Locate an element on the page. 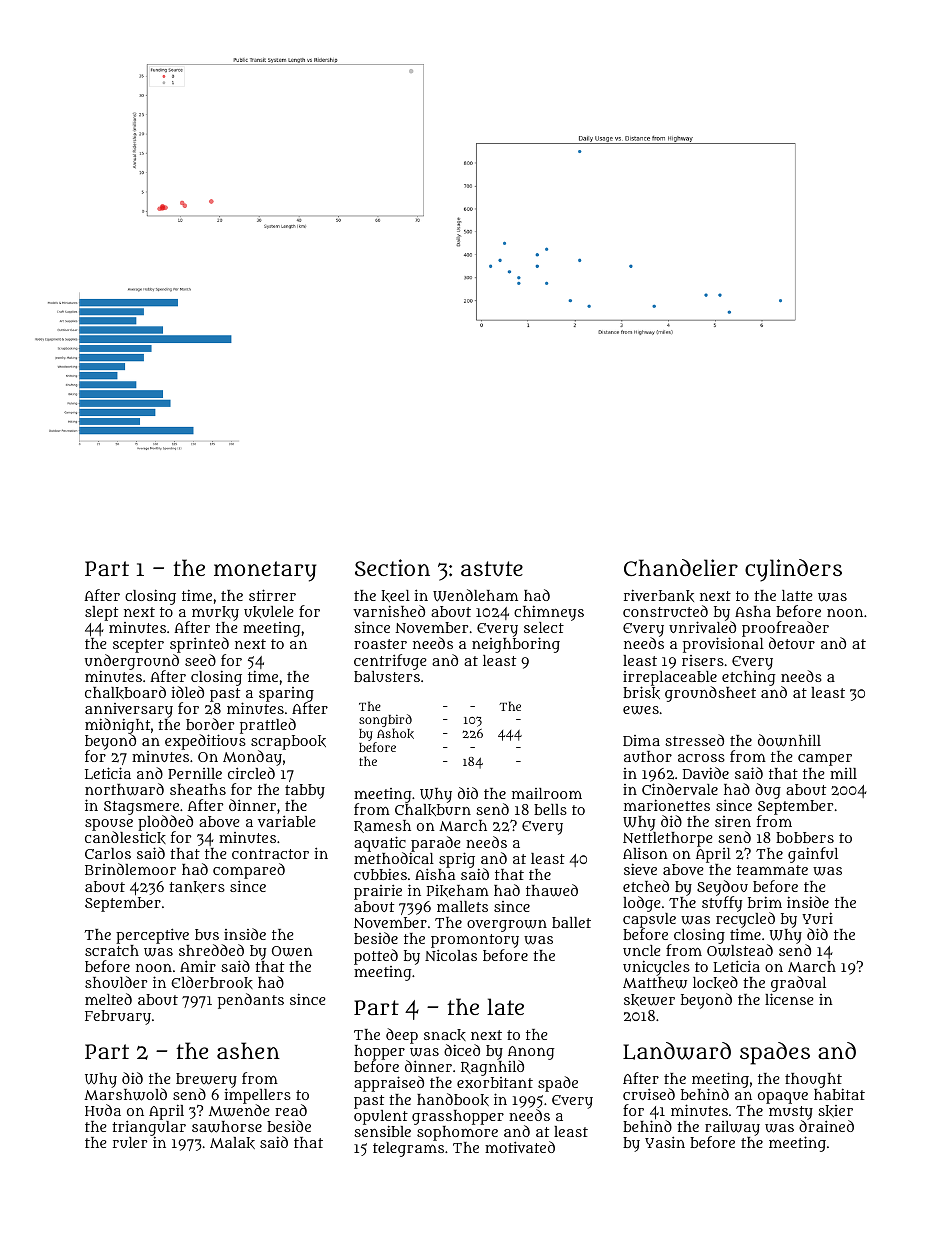  Chandelier is located at coordinates (681, 567).
